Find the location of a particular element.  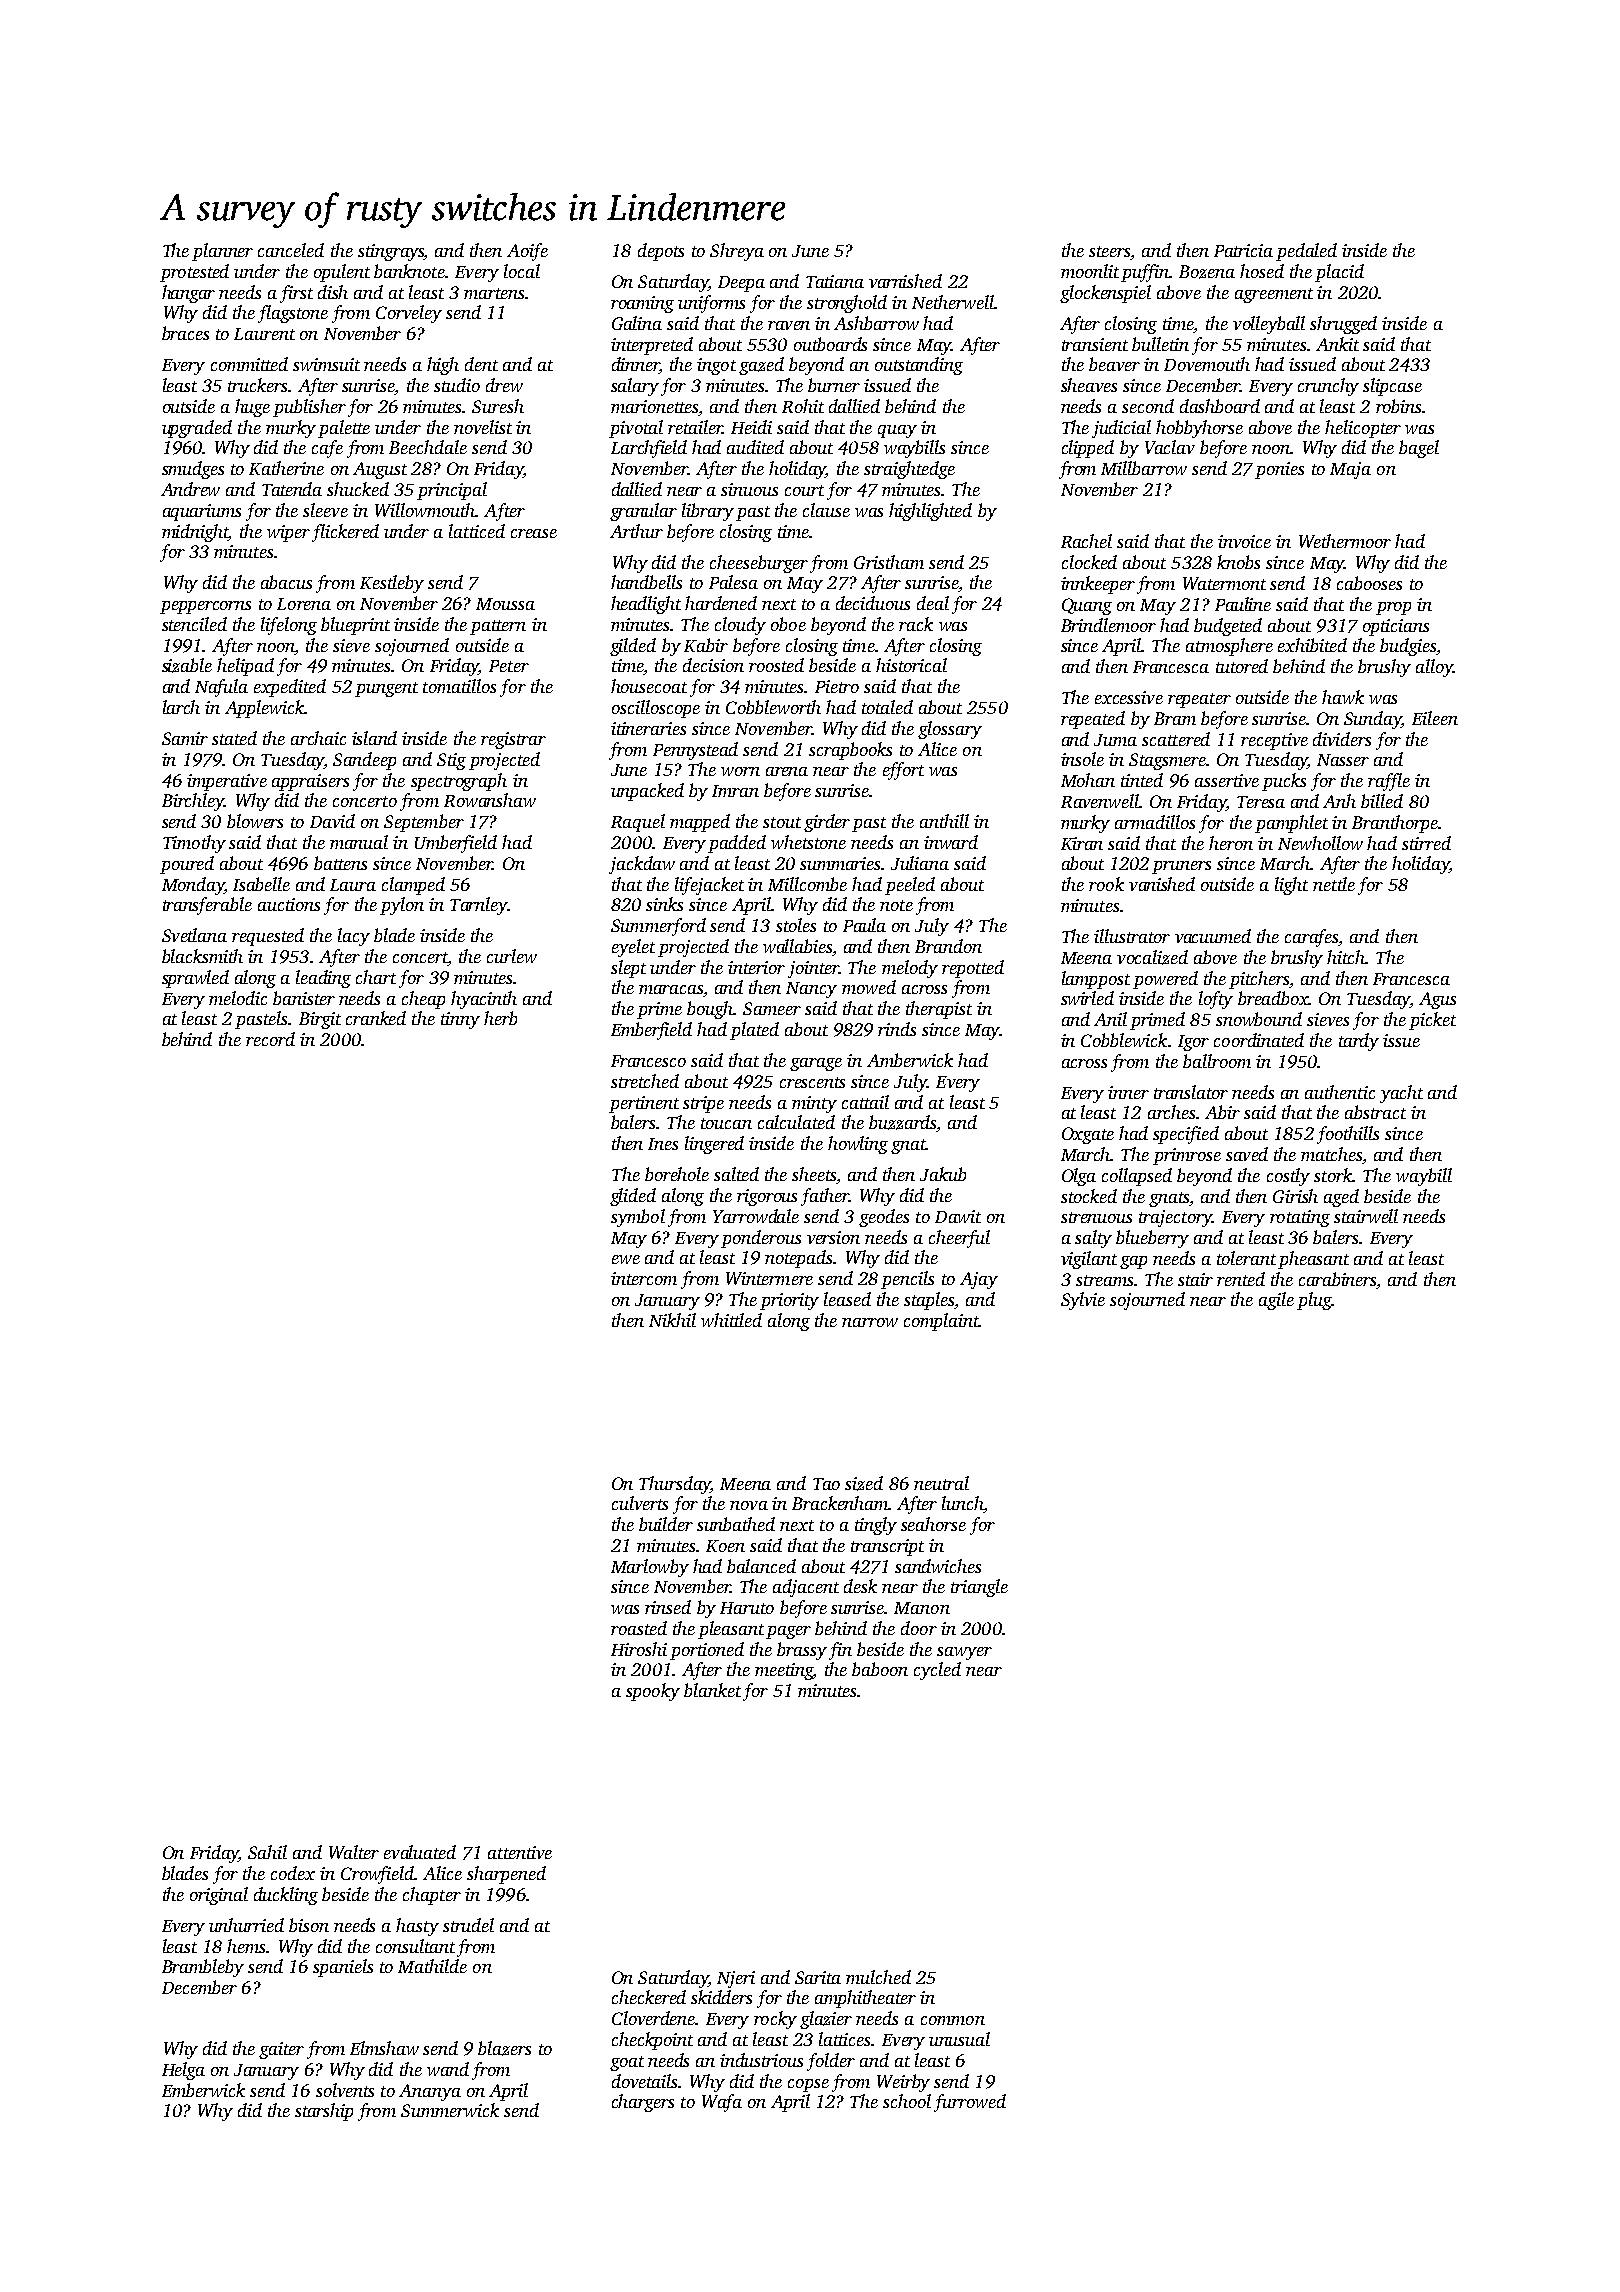

steers is located at coordinates (1109, 251).
